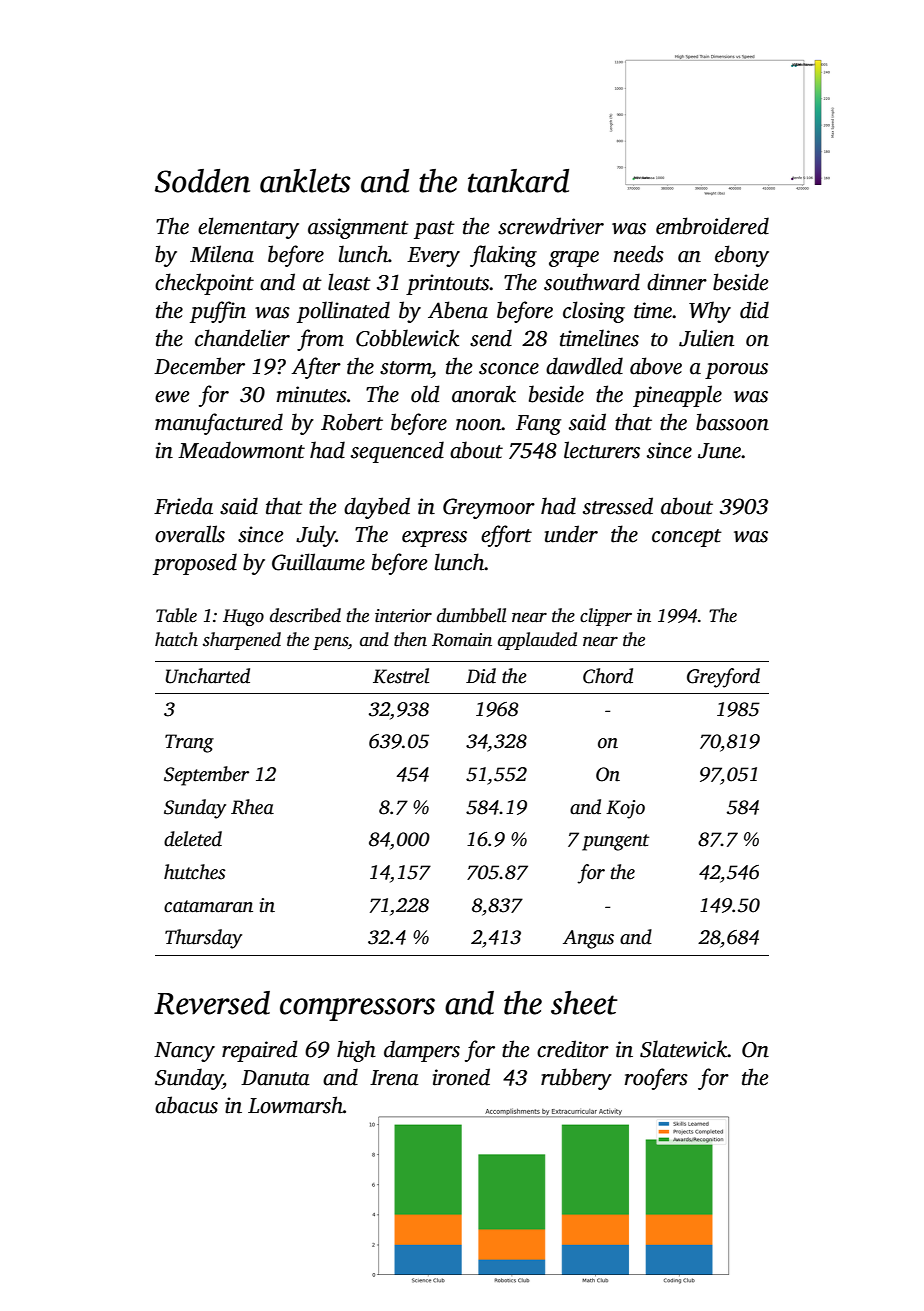 Image resolution: width=924 pixels, height=1311 pixels. Describe the element at coordinates (212, 1003) in the document. I see `Reversed` at that location.
